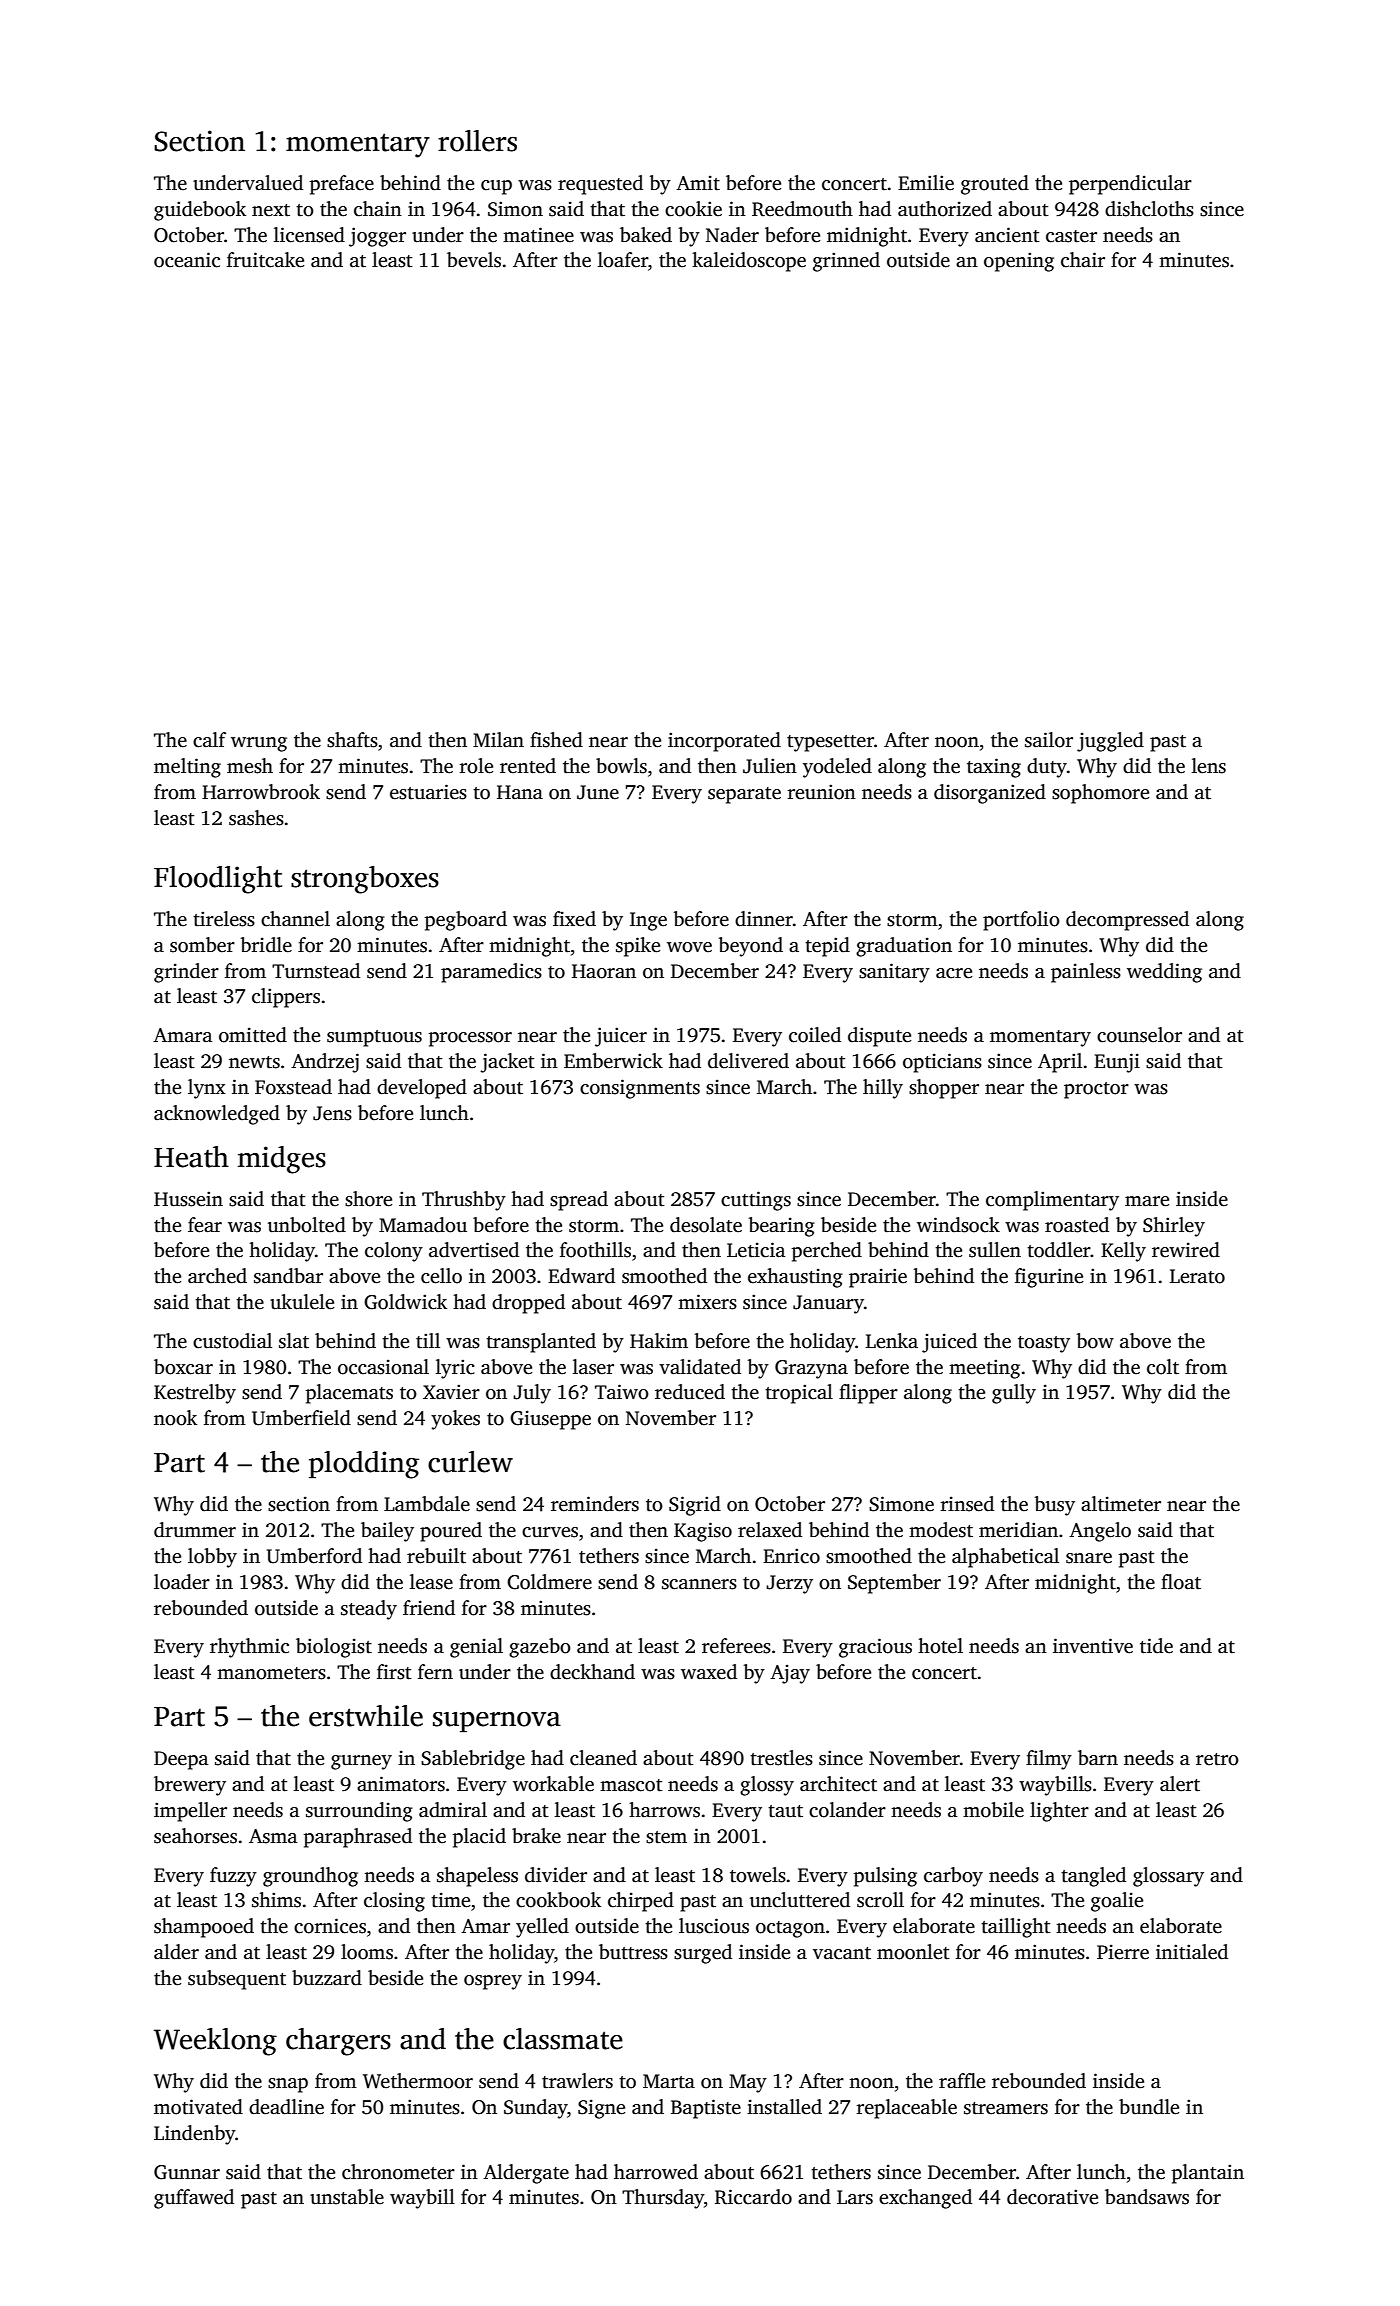  What do you see at coordinates (541, 1343) in the page?
I see `transplanted` at bounding box center [541, 1343].
